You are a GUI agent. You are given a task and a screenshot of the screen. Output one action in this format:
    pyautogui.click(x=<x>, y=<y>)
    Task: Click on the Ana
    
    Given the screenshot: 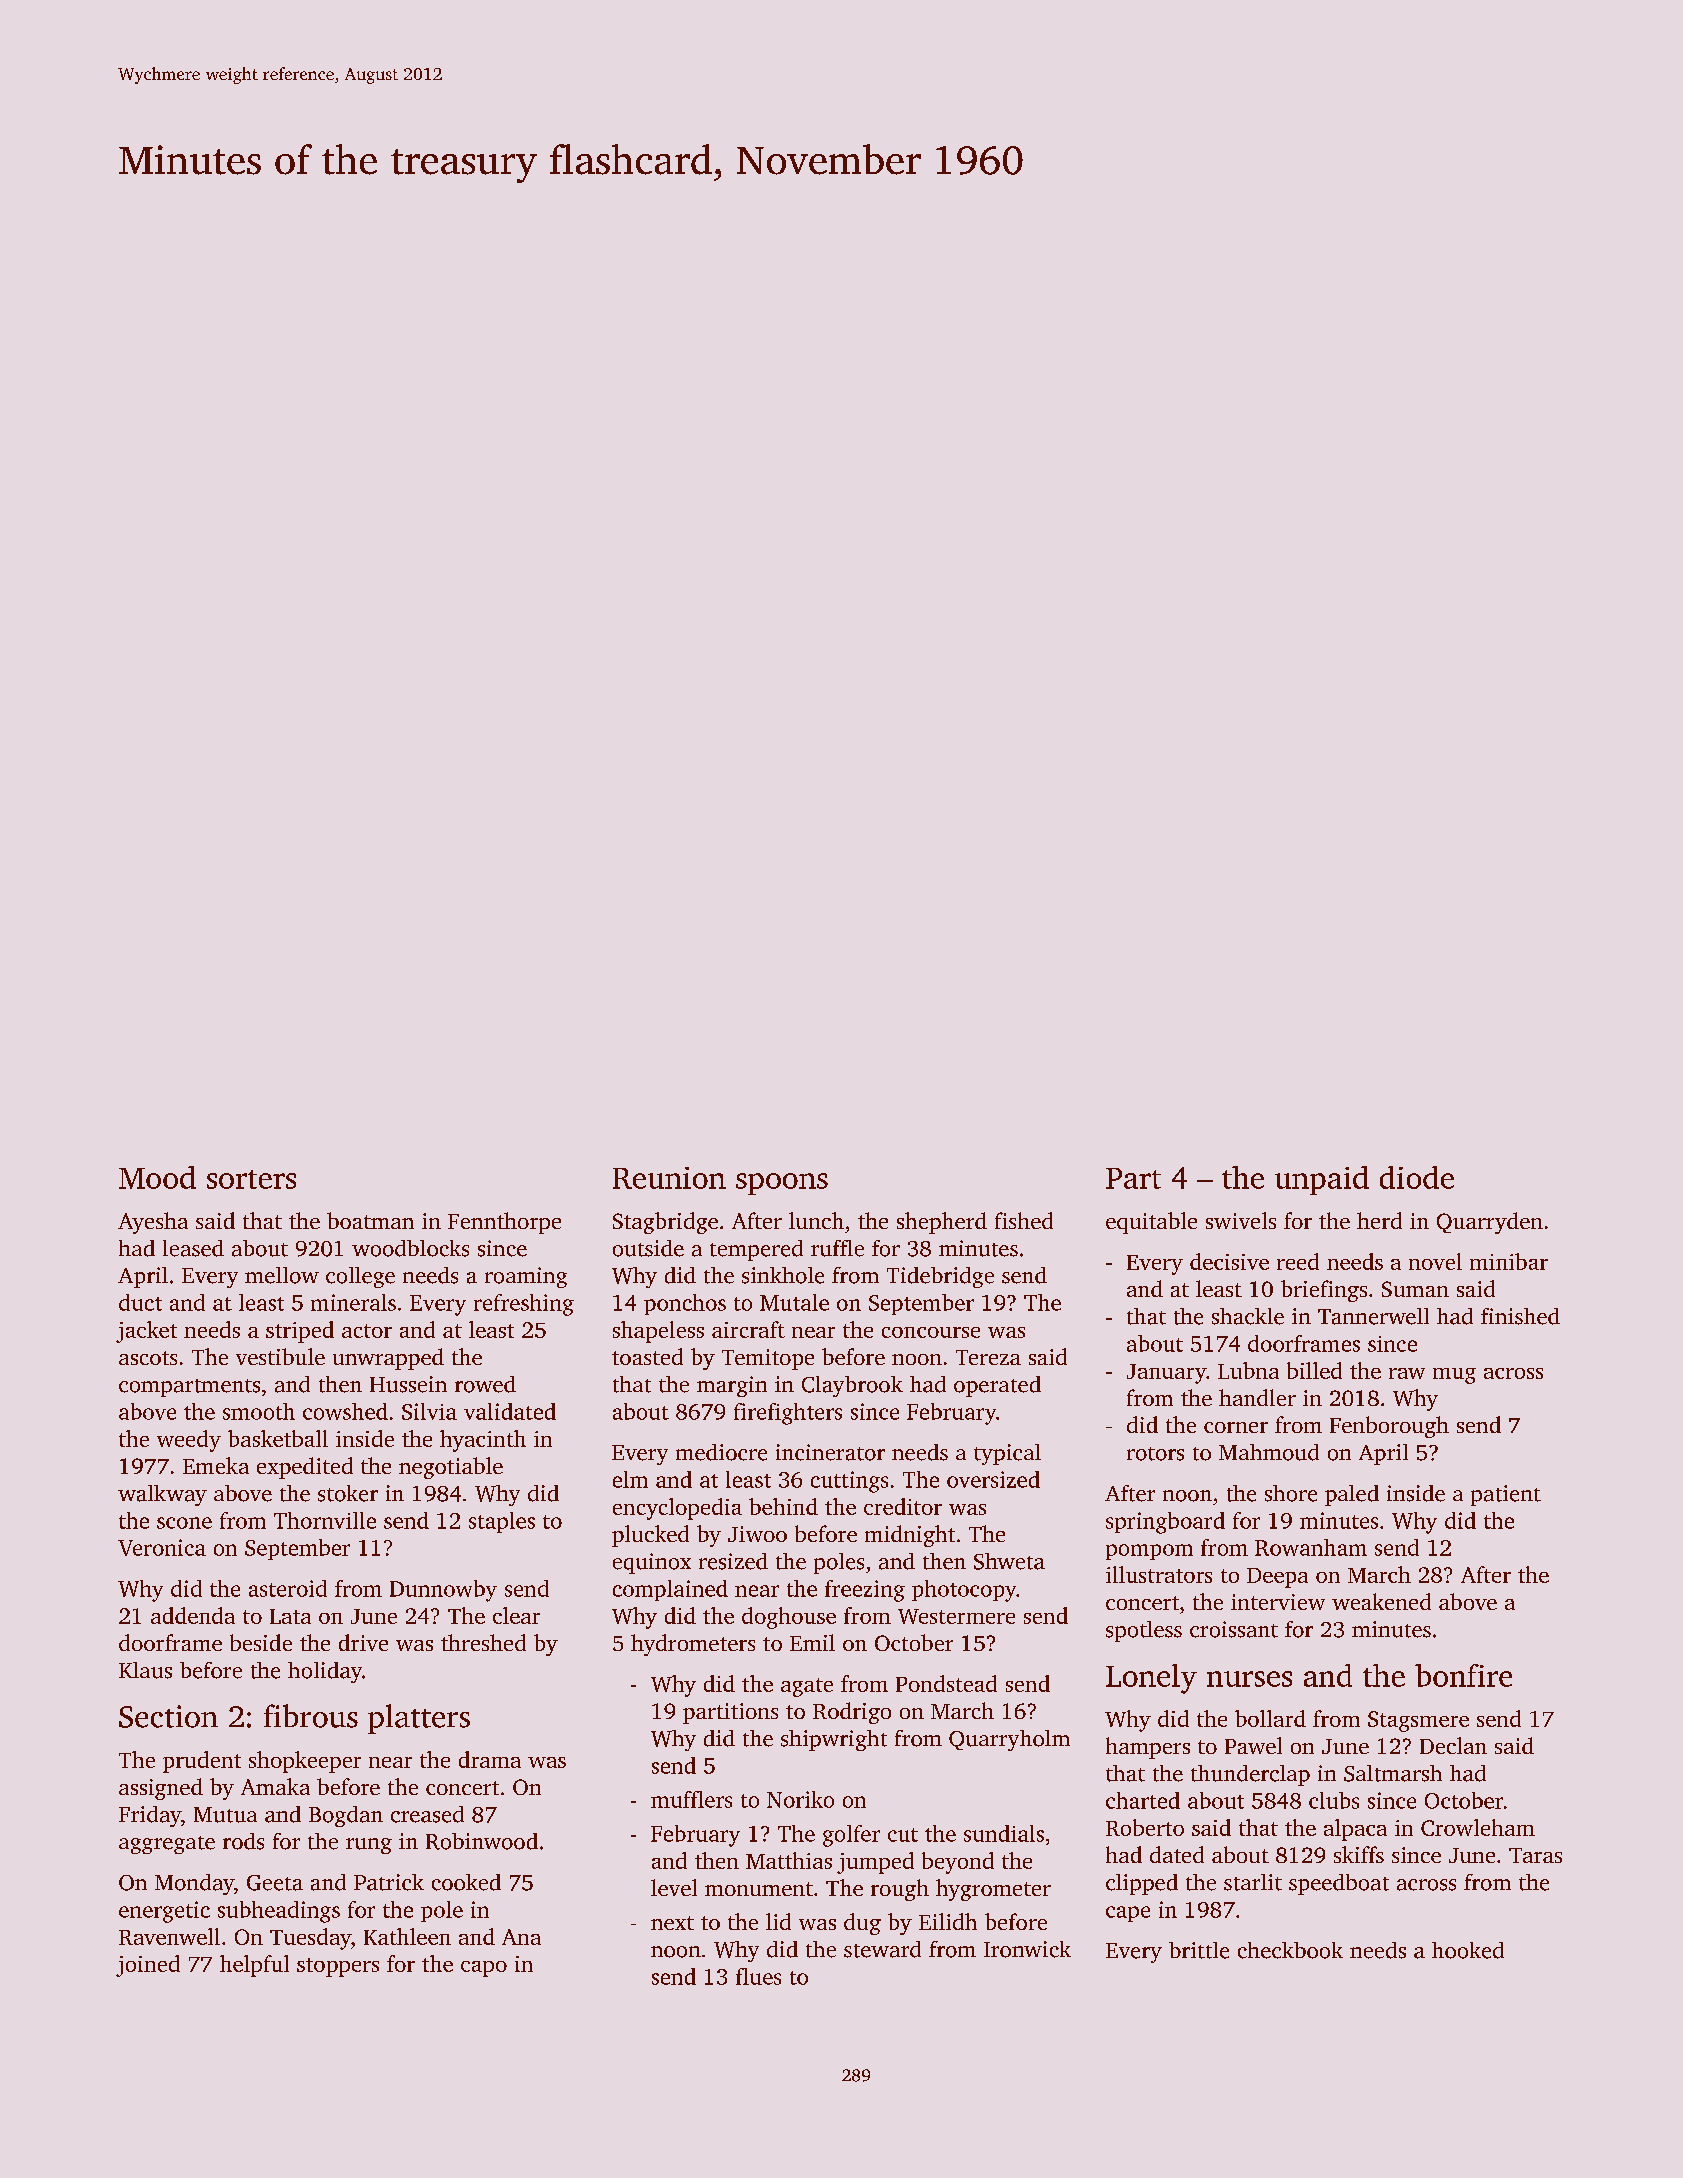 What is the action you would take?
    pyautogui.click(x=521, y=1937)
